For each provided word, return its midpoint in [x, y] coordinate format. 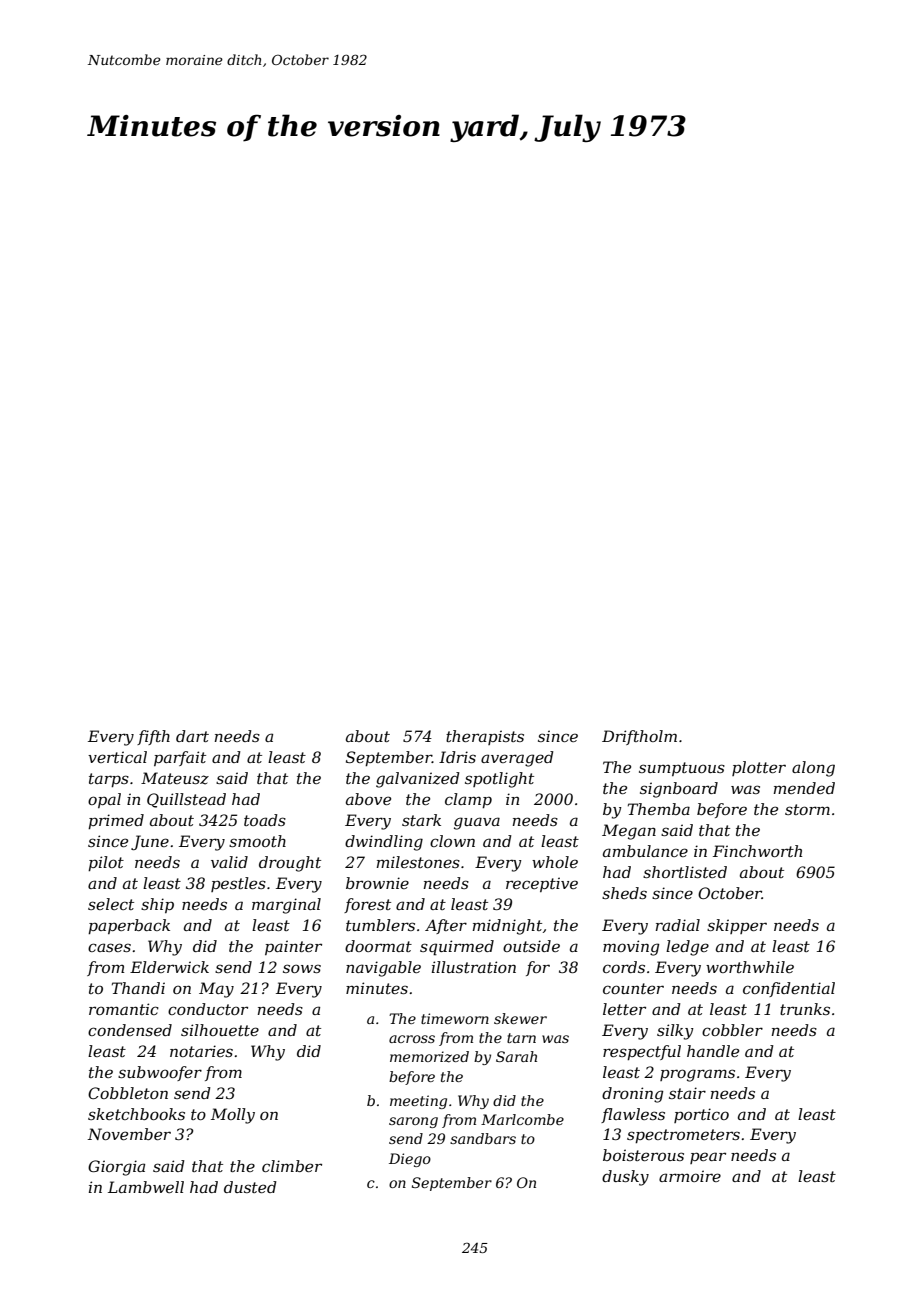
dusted [250, 1187]
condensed [130, 1030]
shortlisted [685, 872]
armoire [690, 1176]
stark [421, 820]
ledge [687, 948]
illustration [474, 967]
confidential [789, 989]
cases [109, 947]
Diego [410, 1160]
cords [624, 967]
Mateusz [175, 778]
